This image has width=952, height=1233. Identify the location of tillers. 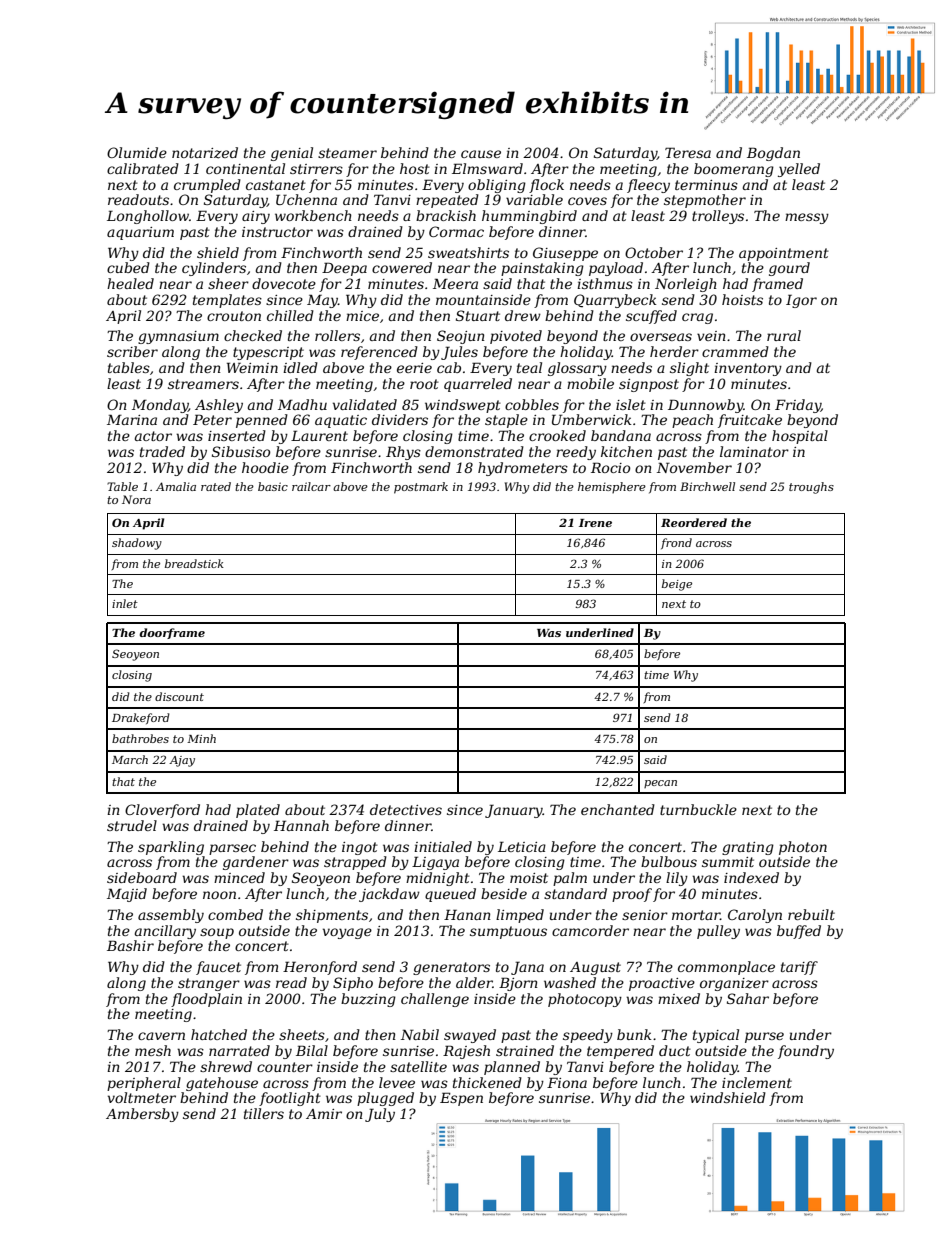
(264, 1113).
